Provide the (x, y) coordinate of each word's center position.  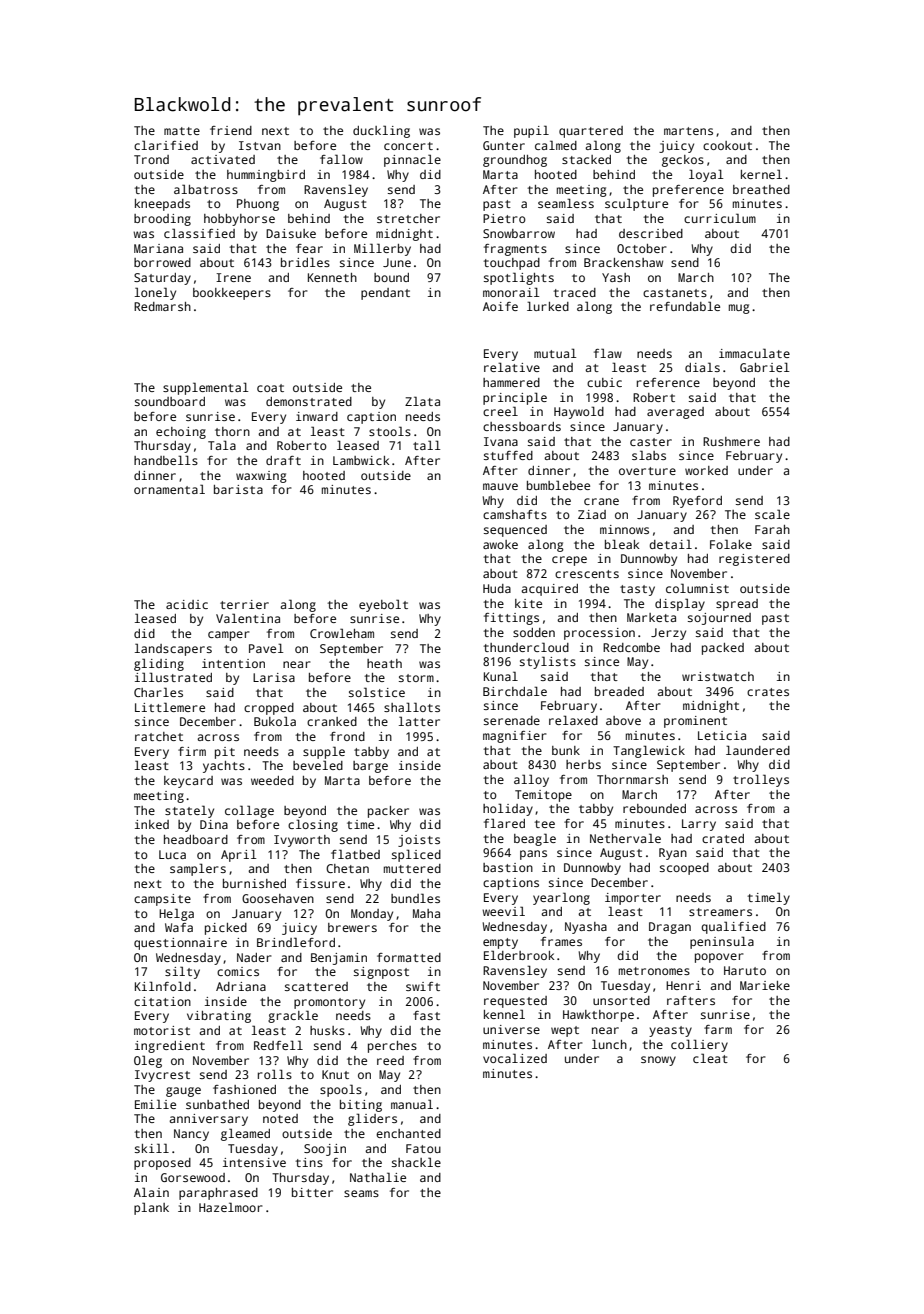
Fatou (423, 1148)
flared (504, 823)
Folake (731, 544)
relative (512, 367)
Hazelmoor (230, 1207)
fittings (511, 619)
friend (231, 130)
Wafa (179, 927)
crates (768, 692)
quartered (591, 132)
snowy (658, 1061)
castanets (675, 293)
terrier (244, 604)
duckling (381, 131)
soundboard (170, 401)
